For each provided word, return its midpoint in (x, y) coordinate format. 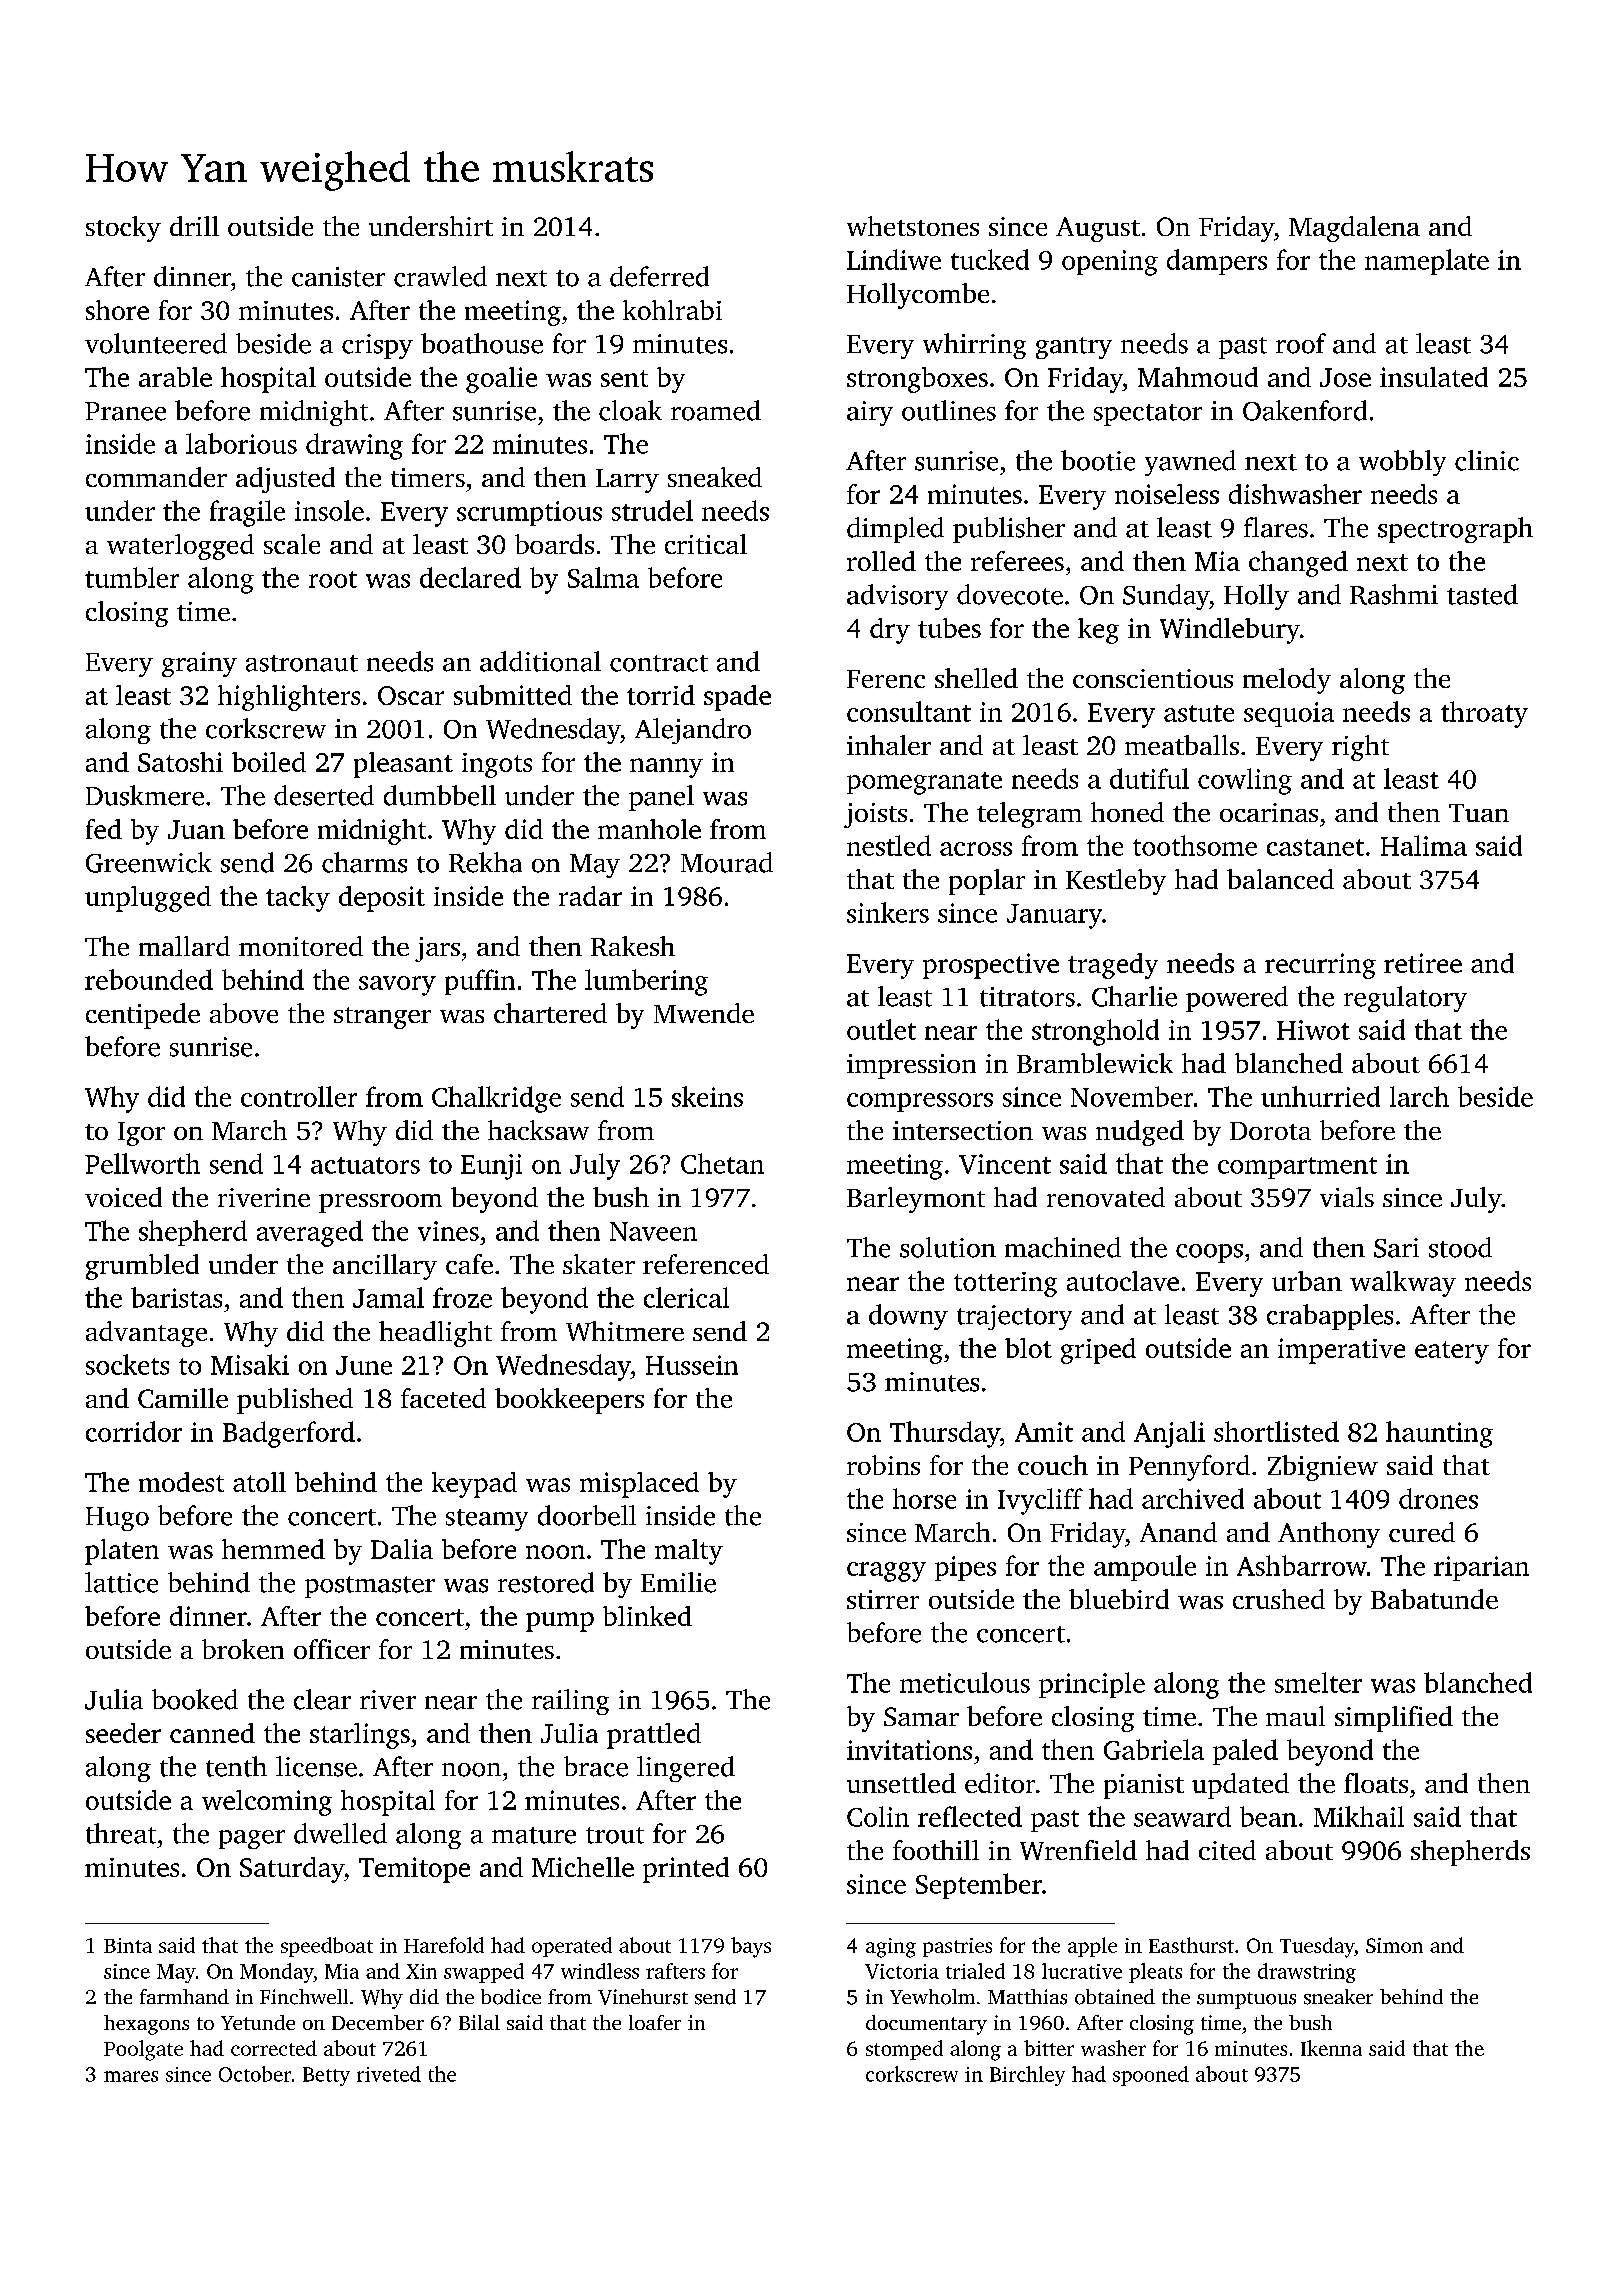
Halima (1424, 845)
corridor (134, 1431)
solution (948, 1247)
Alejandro (693, 731)
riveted (389, 2074)
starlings (360, 1736)
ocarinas (1269, 812)
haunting (1439, 1434)
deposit (382, 899)
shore (117, 310)
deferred (659, 276)
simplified (1394, 1719)
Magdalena (1354, 229)
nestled (889, 845)
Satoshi (180, 762)
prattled (654, 1736)
